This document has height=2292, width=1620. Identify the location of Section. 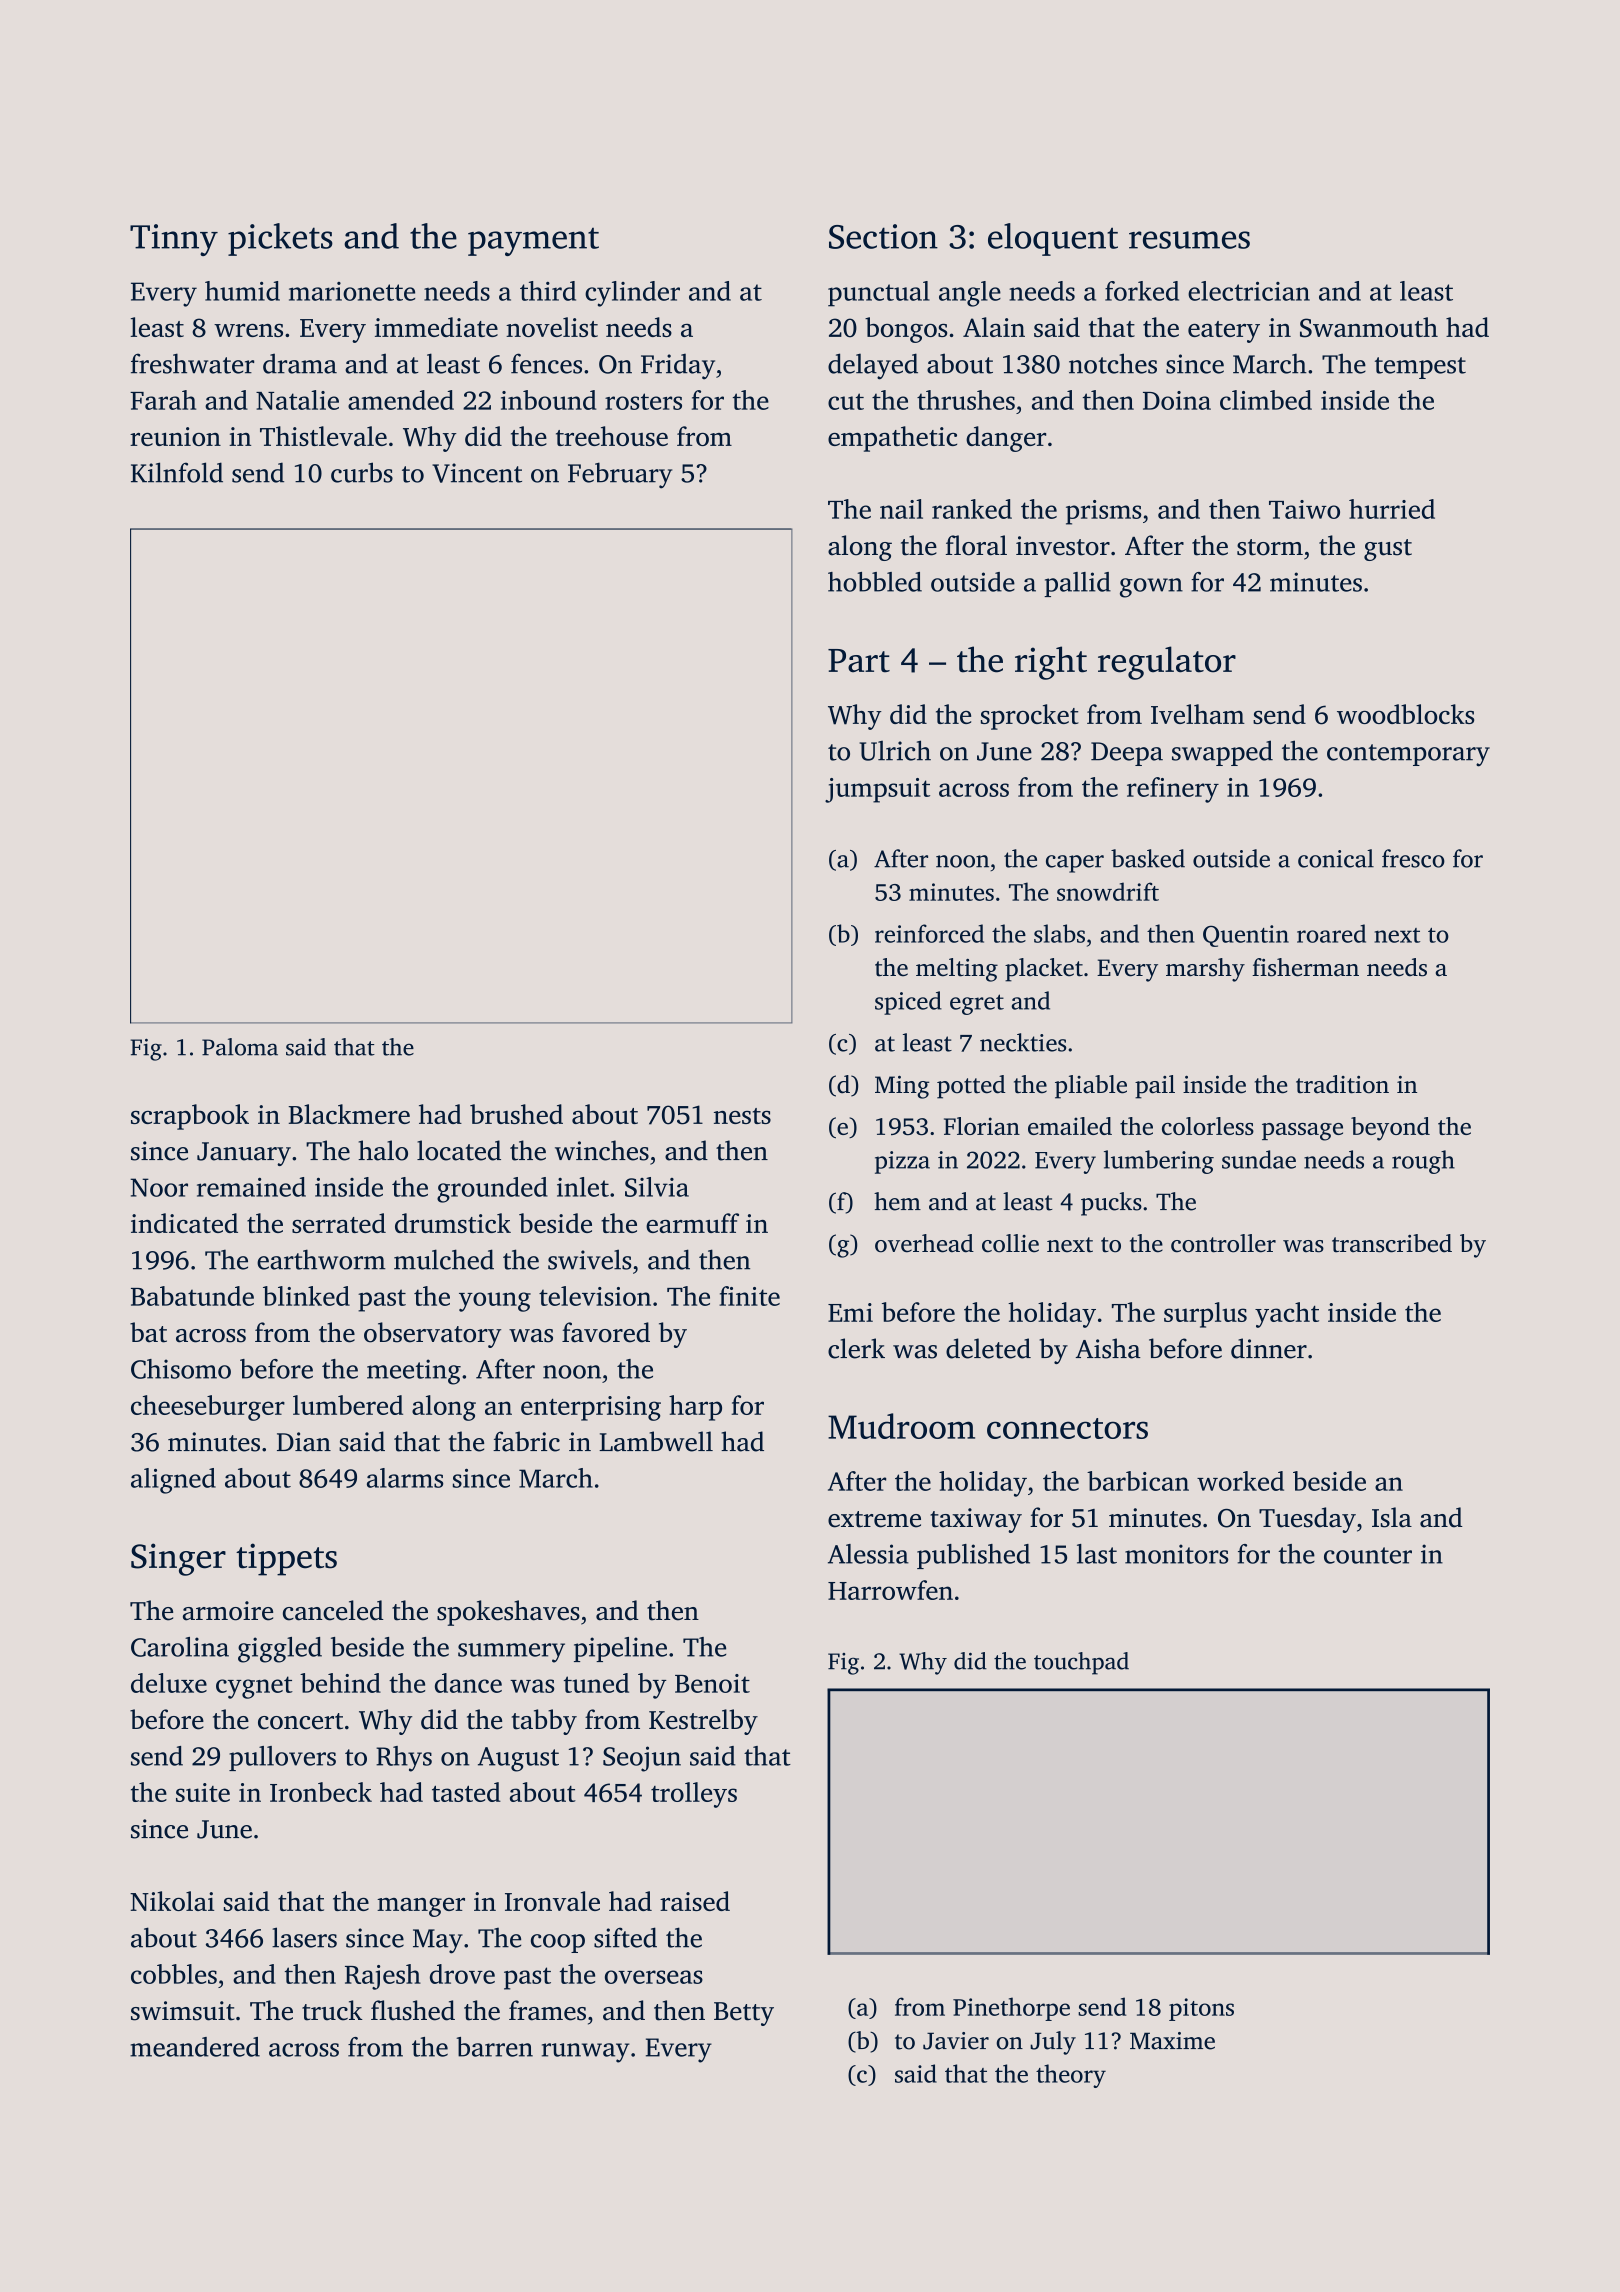
(883, 236).
